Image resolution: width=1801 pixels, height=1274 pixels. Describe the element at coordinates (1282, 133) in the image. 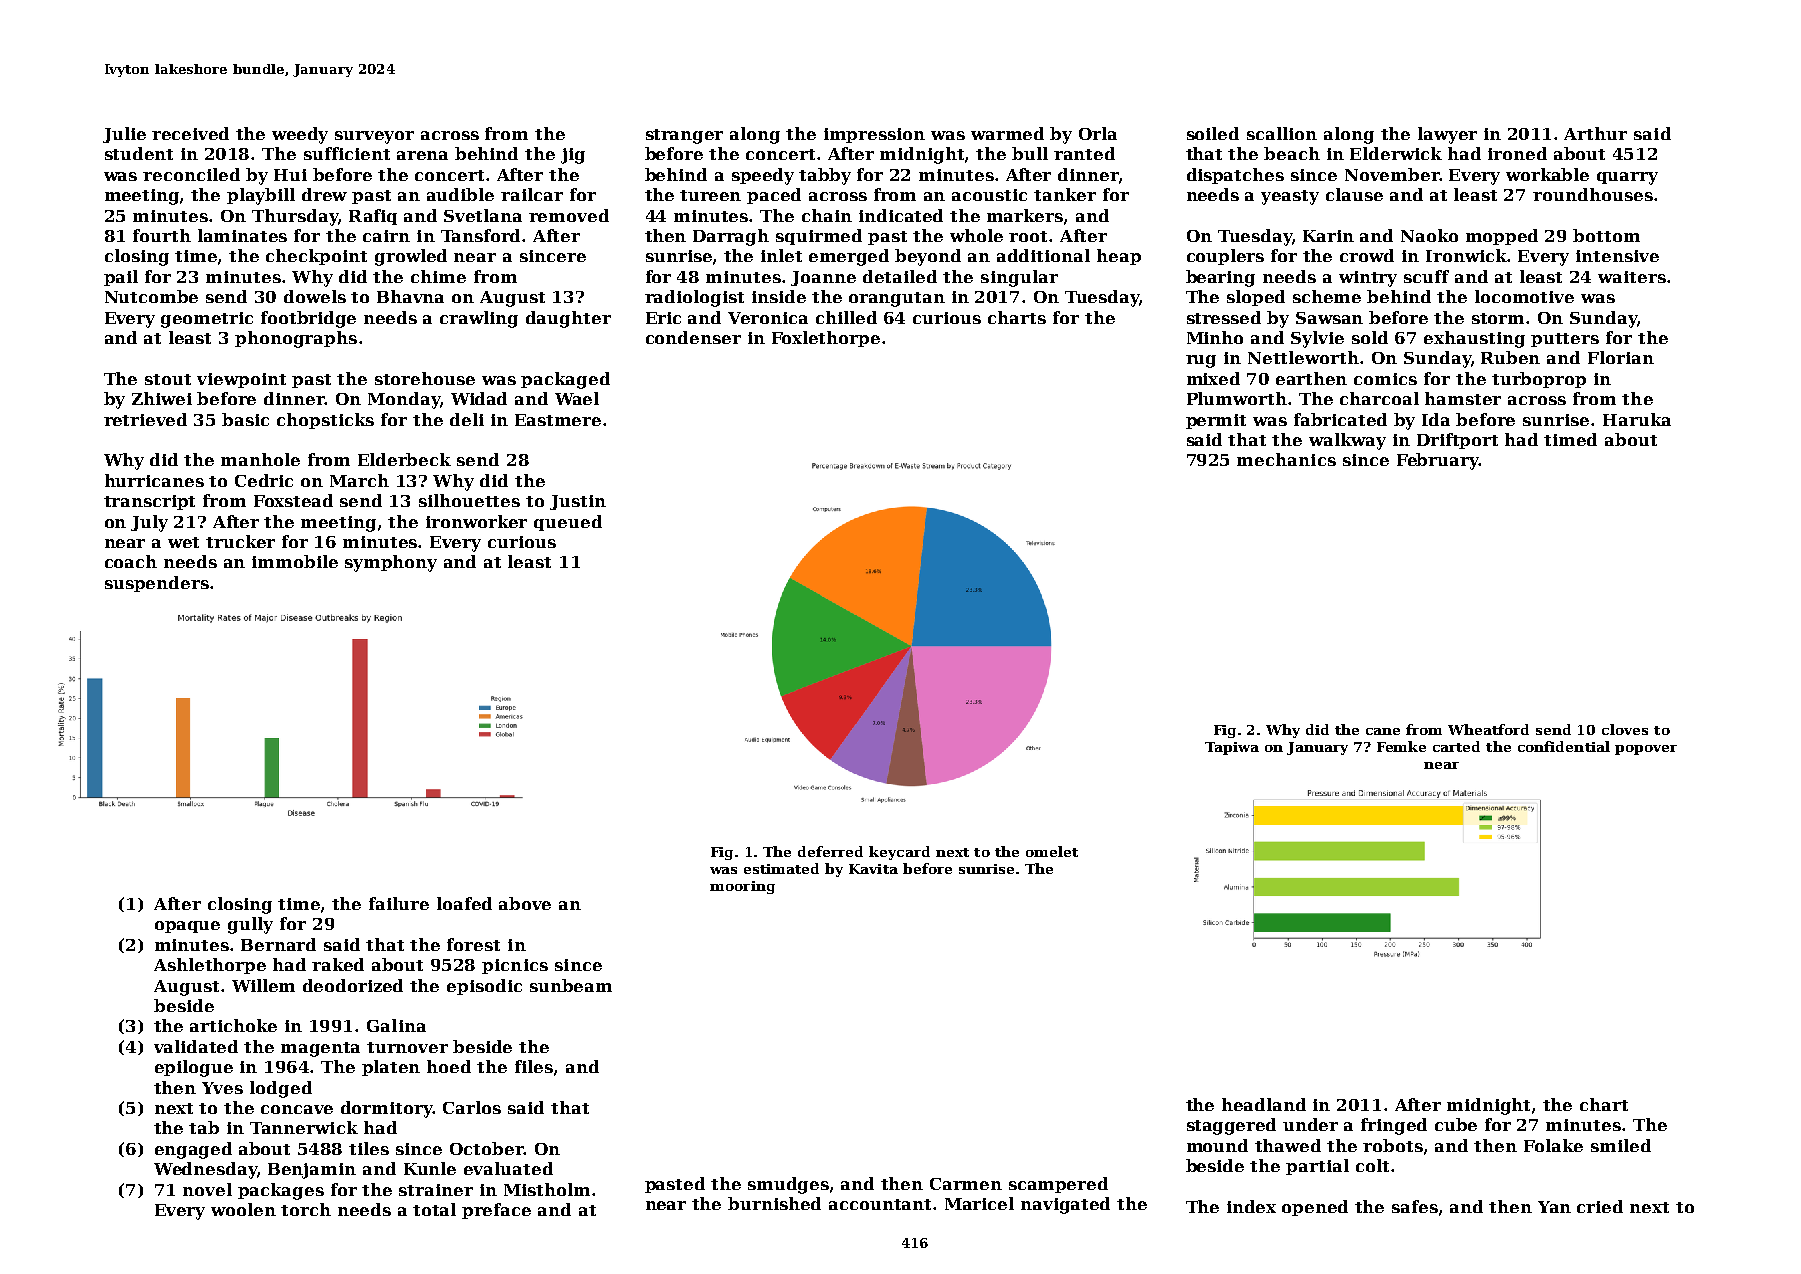

I see `scallion` at that location.
